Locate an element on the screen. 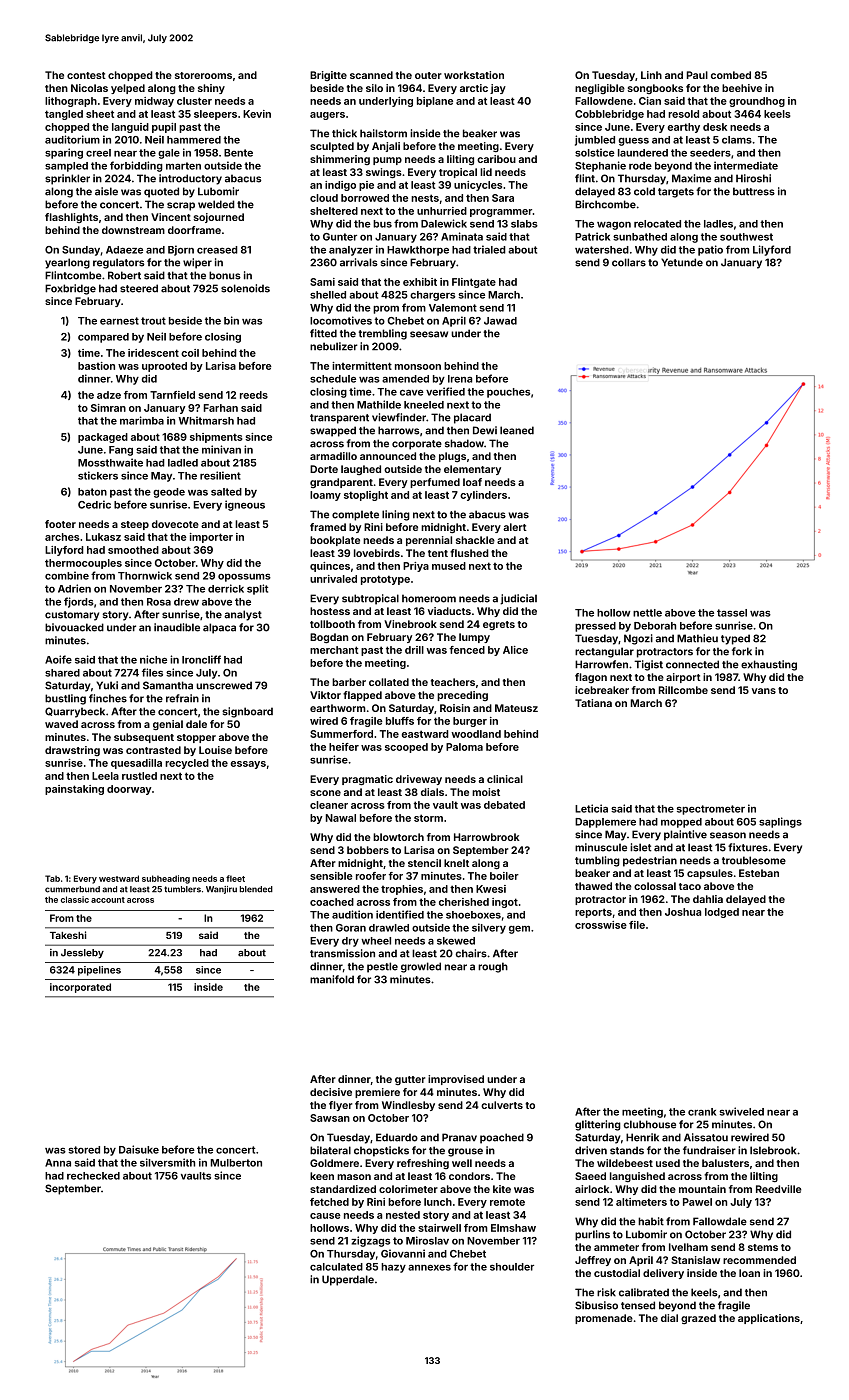  silversmith is located at coordinates (167, 1162).
